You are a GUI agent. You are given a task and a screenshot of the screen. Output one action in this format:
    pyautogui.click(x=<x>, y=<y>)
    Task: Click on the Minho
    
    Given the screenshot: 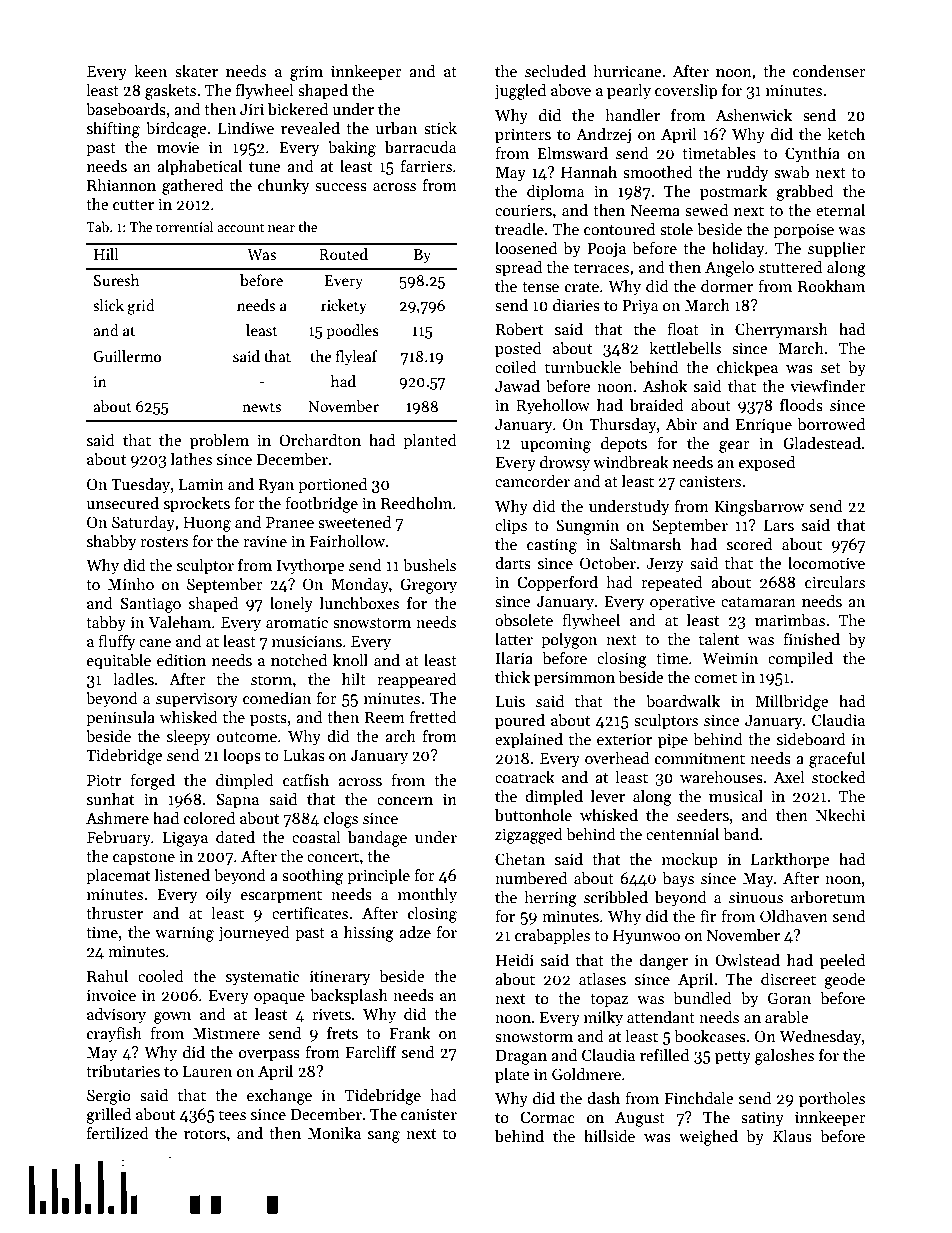 What is the action you would take?
    pyautogui.click(x=131, y=584)
